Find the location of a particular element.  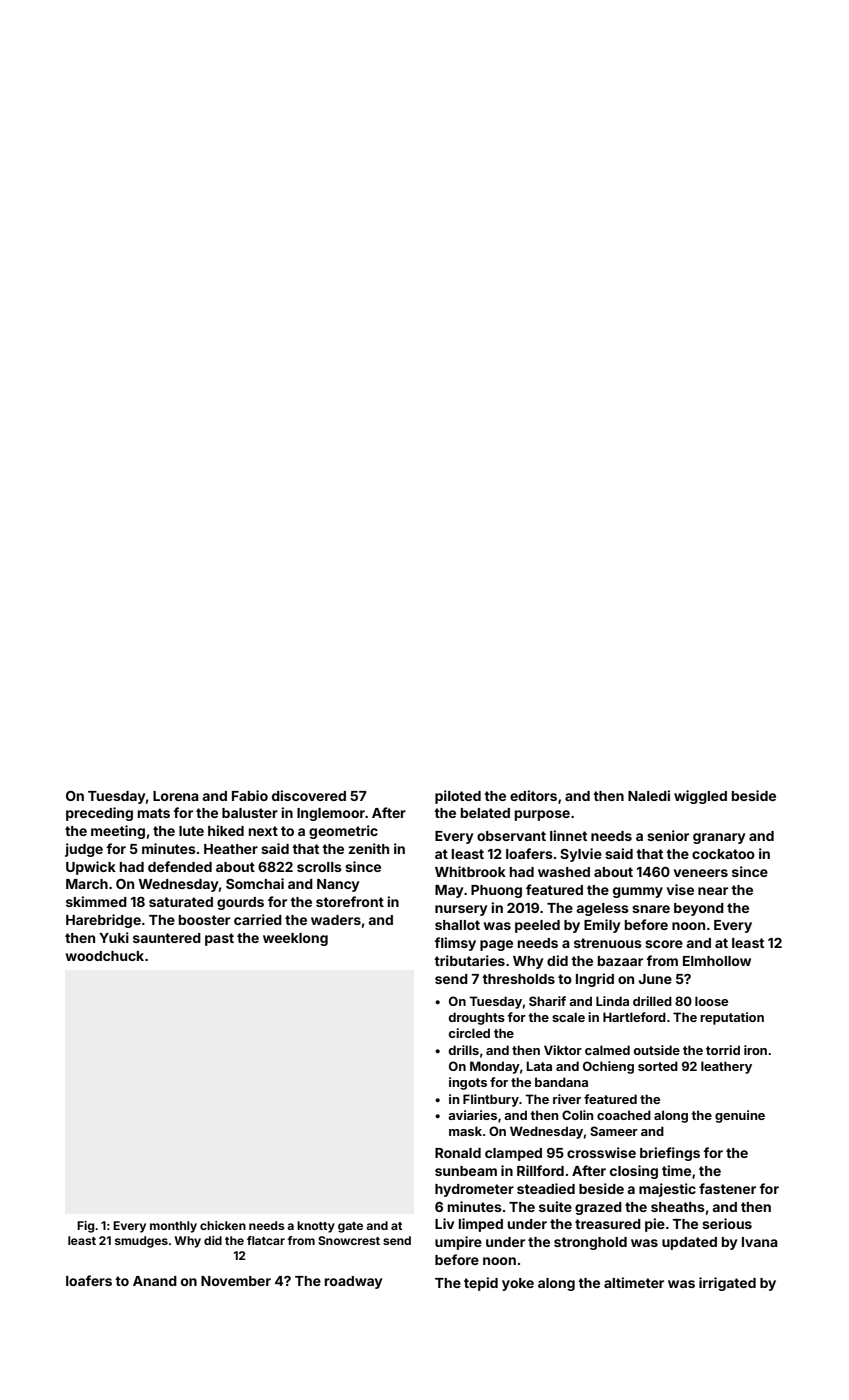

crosswise is located at coordinates (601, 1152).
